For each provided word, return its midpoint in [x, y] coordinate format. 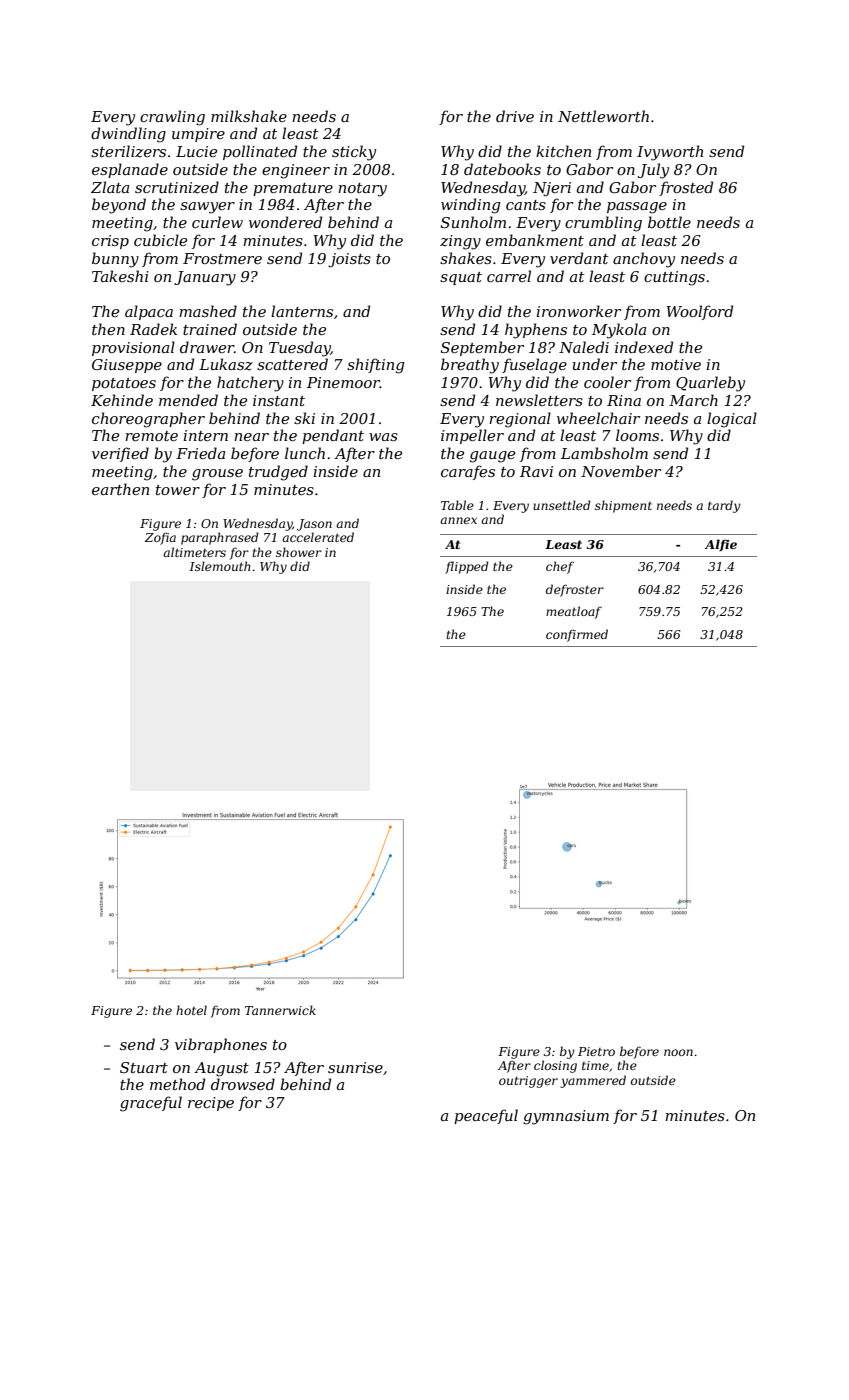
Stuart [144, 1067]
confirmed [577, 635]
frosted [686, 188]
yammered [593, 1081]
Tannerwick [280, 1010]
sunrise [355, 1067]
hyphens [536, 331]
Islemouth [220, 566]
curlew [217, 222]
